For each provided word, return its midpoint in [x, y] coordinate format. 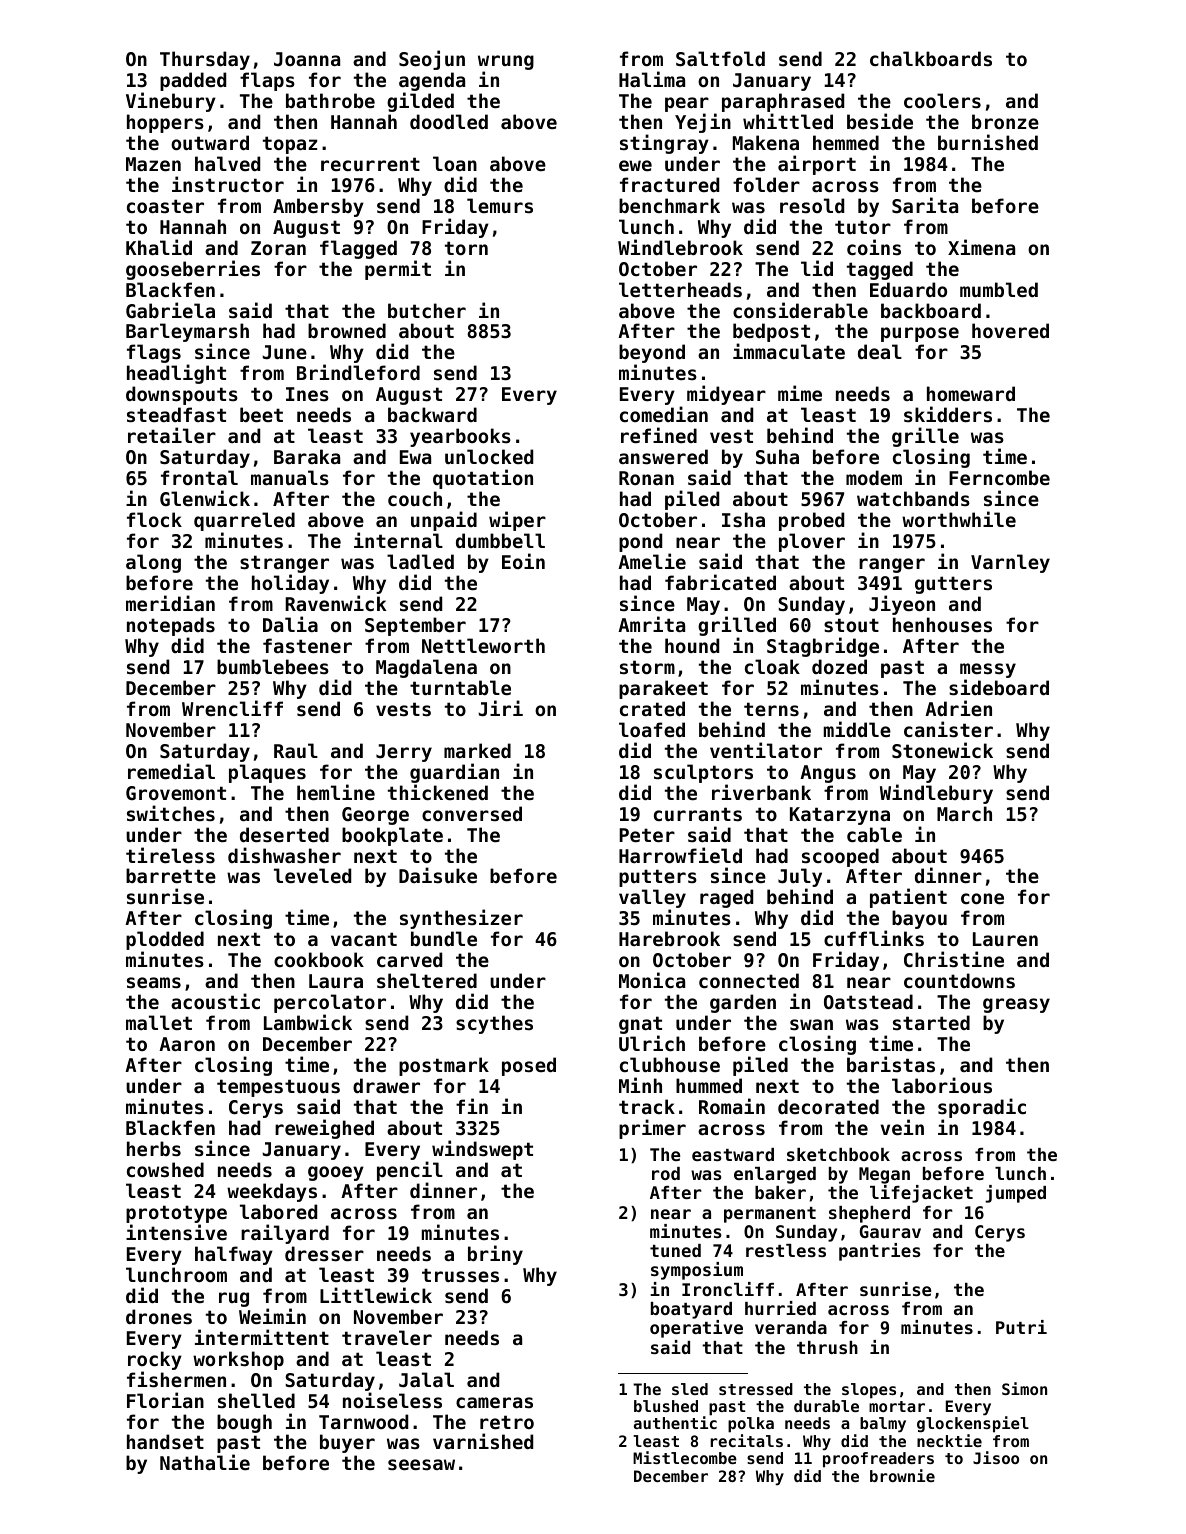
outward [210, 142]
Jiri [501, 708]
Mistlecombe [685, 1457]
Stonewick [942, 750]
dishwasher [284, 855]
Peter [647, 835]
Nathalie [205, 1462]
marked [477, 750]
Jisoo [996, 1457]
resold [812, 205]
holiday [290, 584]
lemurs [500, 205]
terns [771, 709]
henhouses [942, 624]
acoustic [215, 1001]
